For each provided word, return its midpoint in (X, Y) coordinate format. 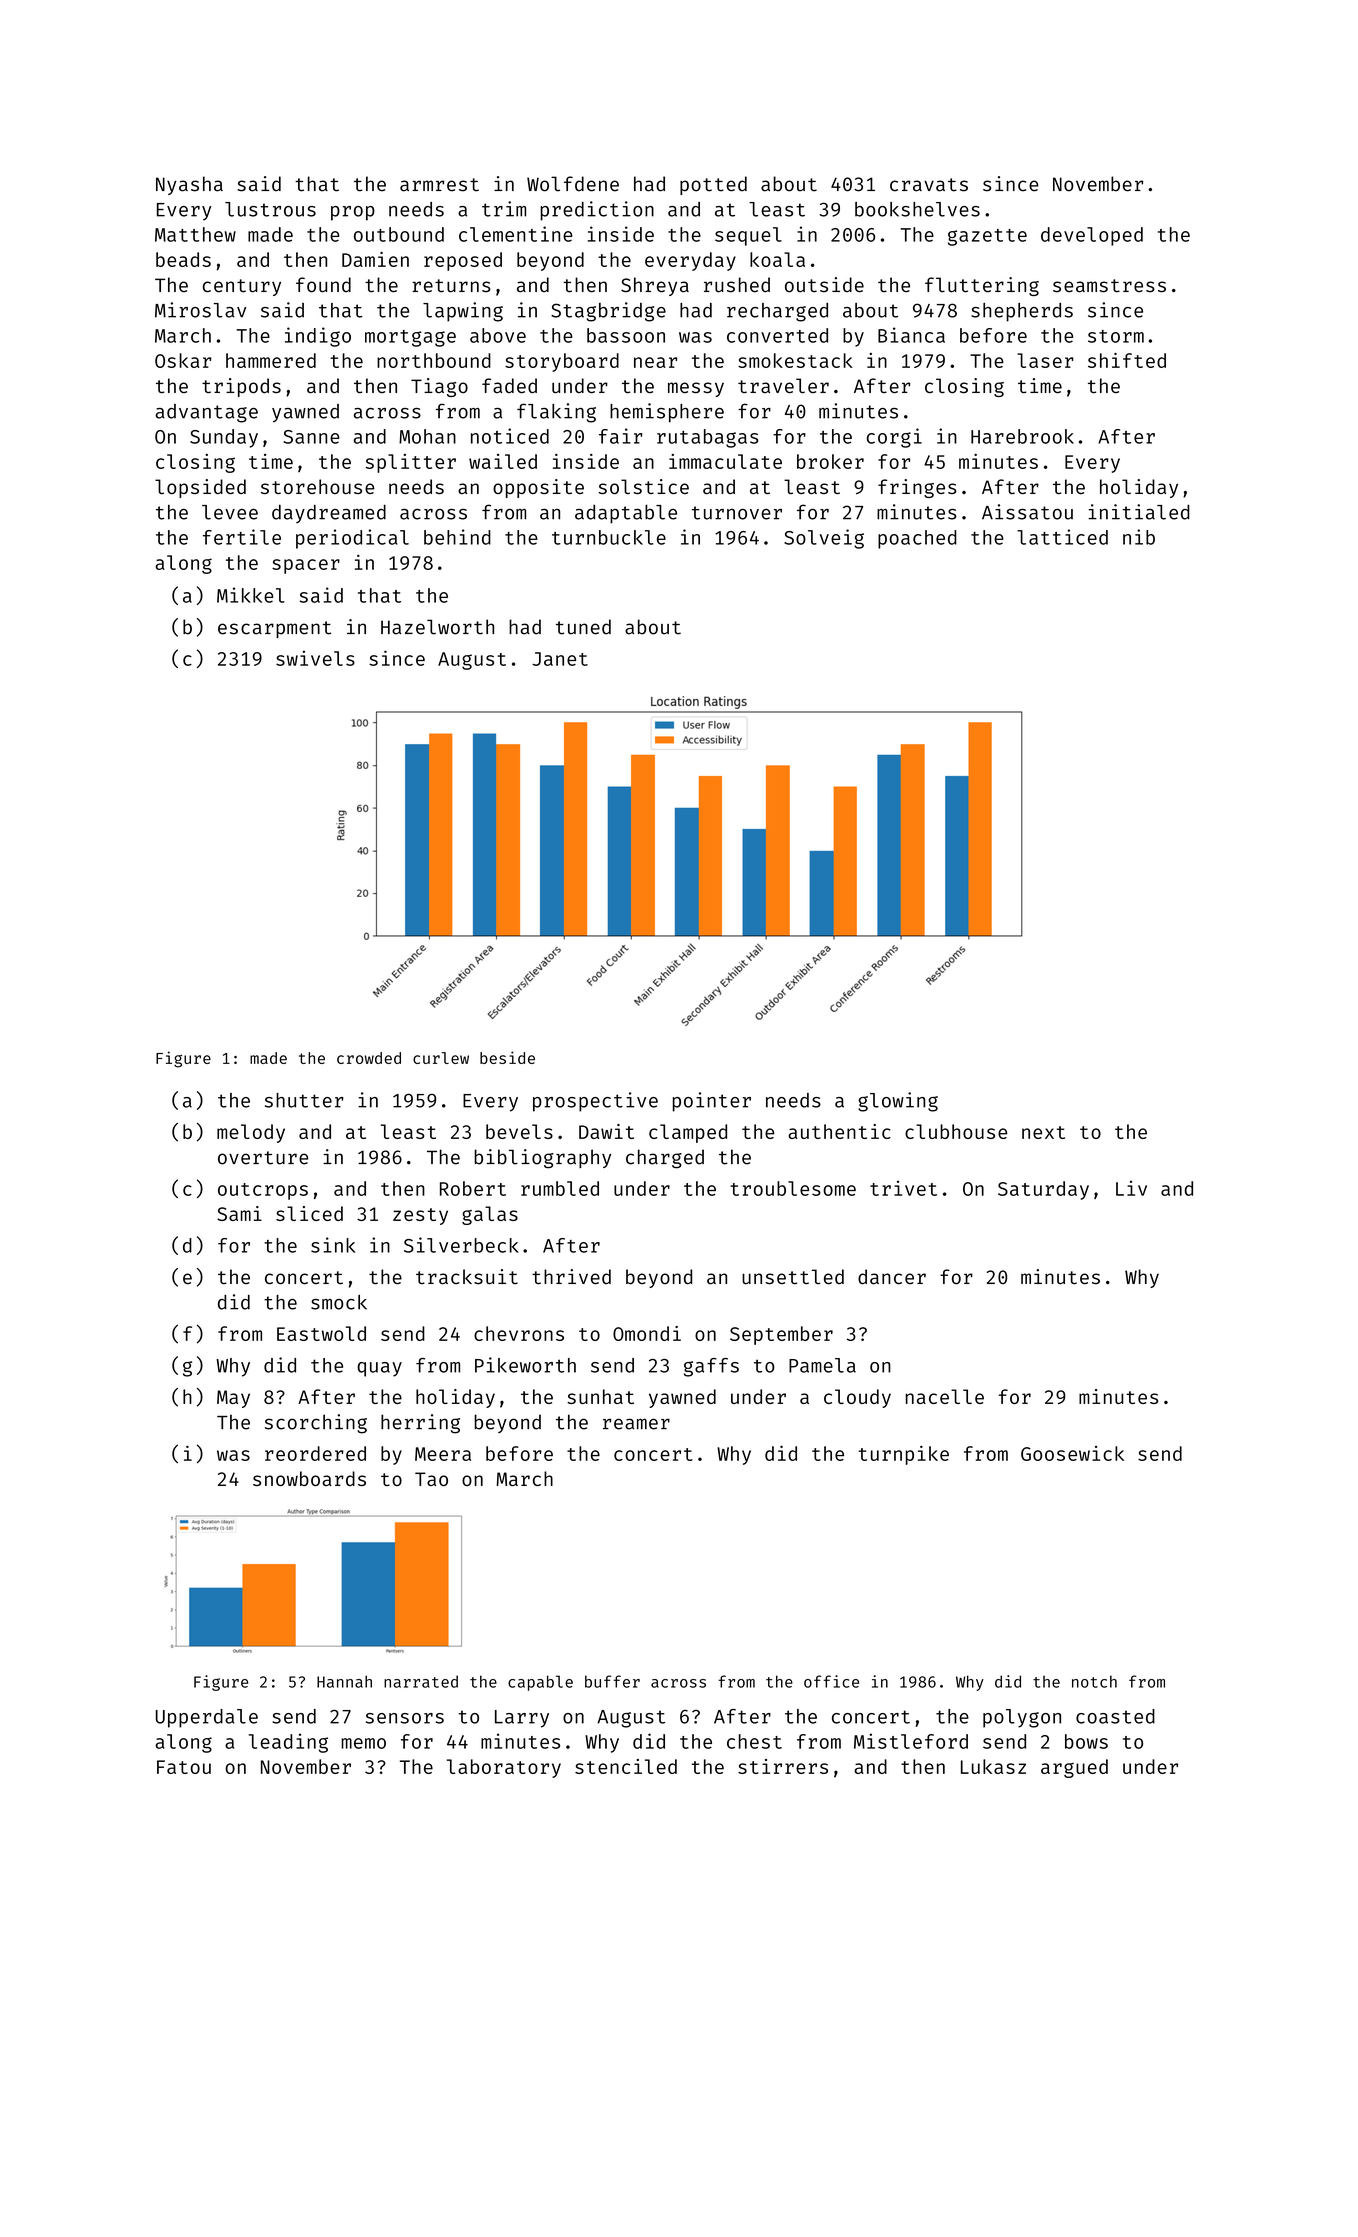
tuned (583, 627)
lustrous (270, 209)
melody (251, 1133)
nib (1139, 537)
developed (1092, 236)
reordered (315, 1453)
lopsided (200, 488)
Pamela (822, 1365)
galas (490, 1215)
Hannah (344, 1681)
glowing (898, 1102)
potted (713, 185)
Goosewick (1072, 1453)
